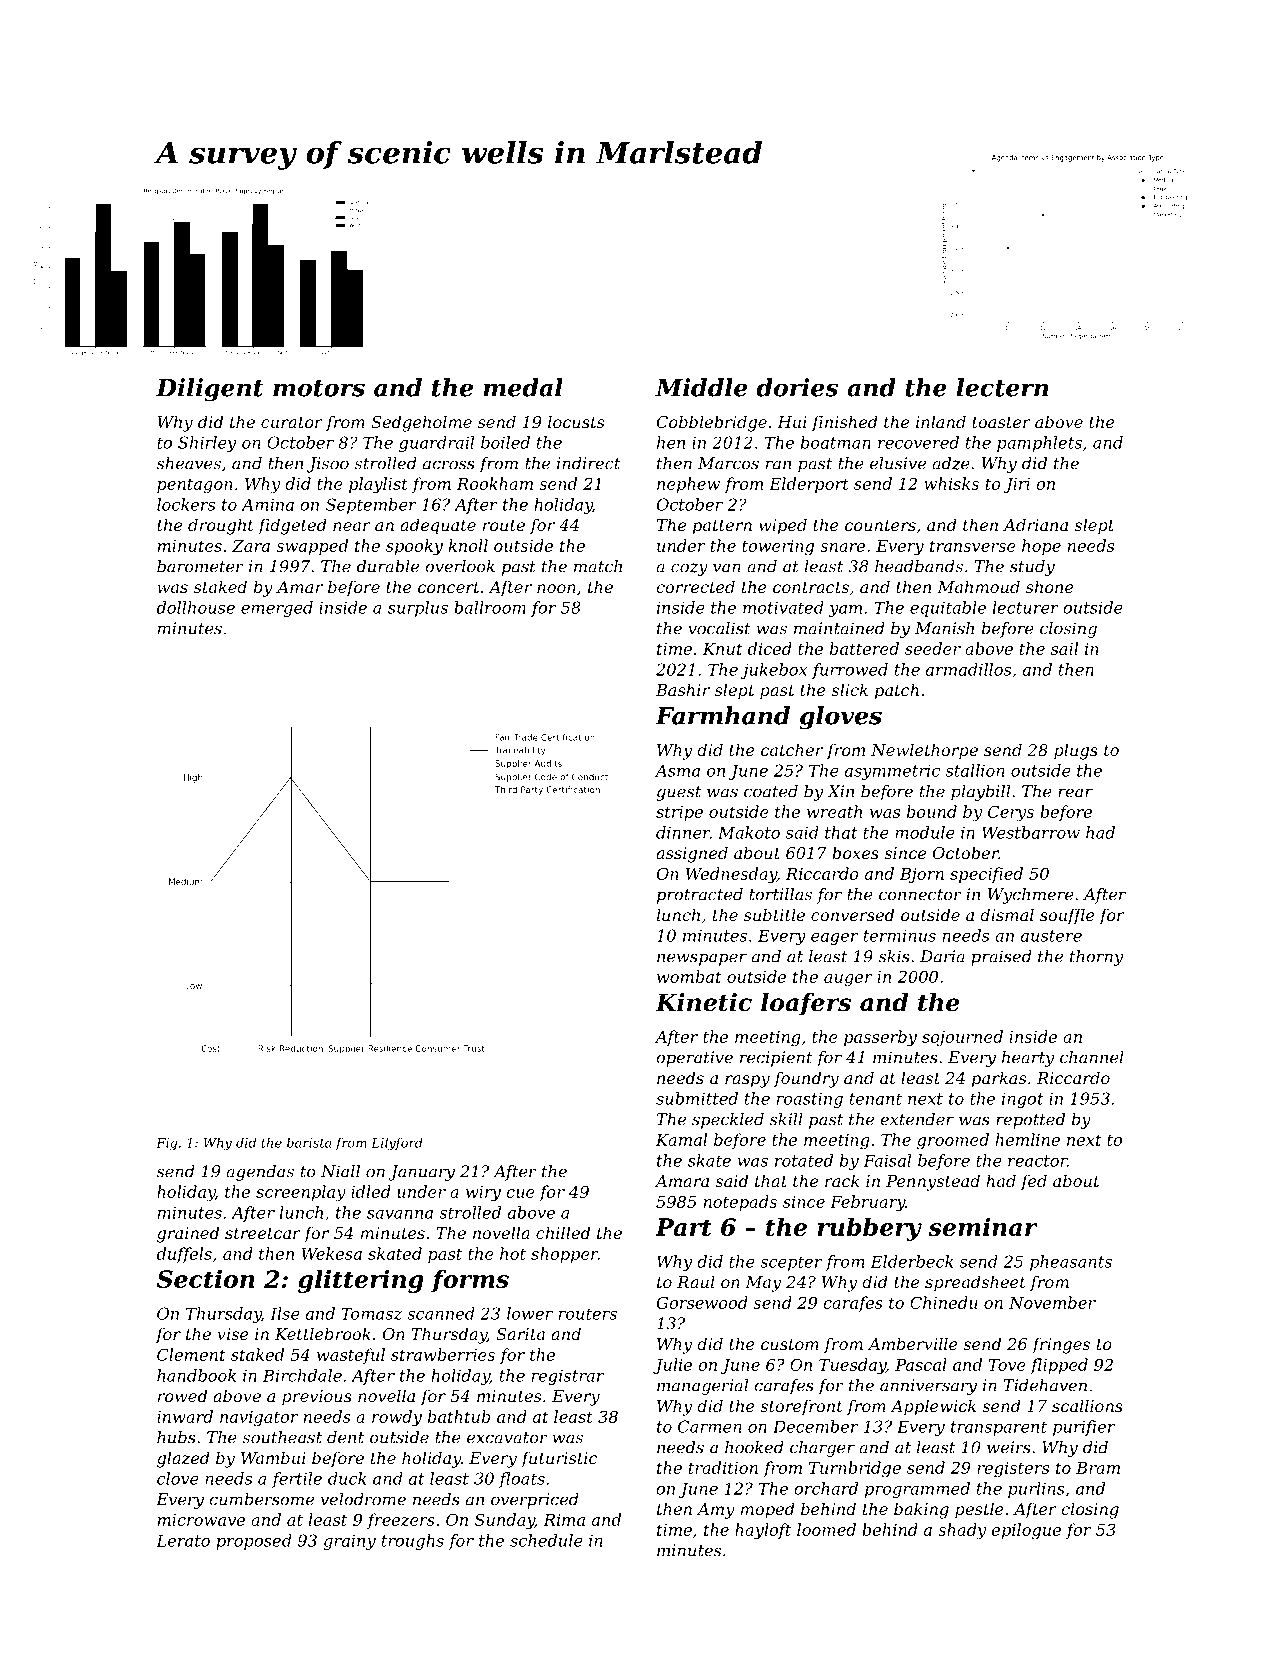  What do you see at coordinates (183, 1540) in the screenshot?
I see `Lerato` at bounding box center [183, 1540].
